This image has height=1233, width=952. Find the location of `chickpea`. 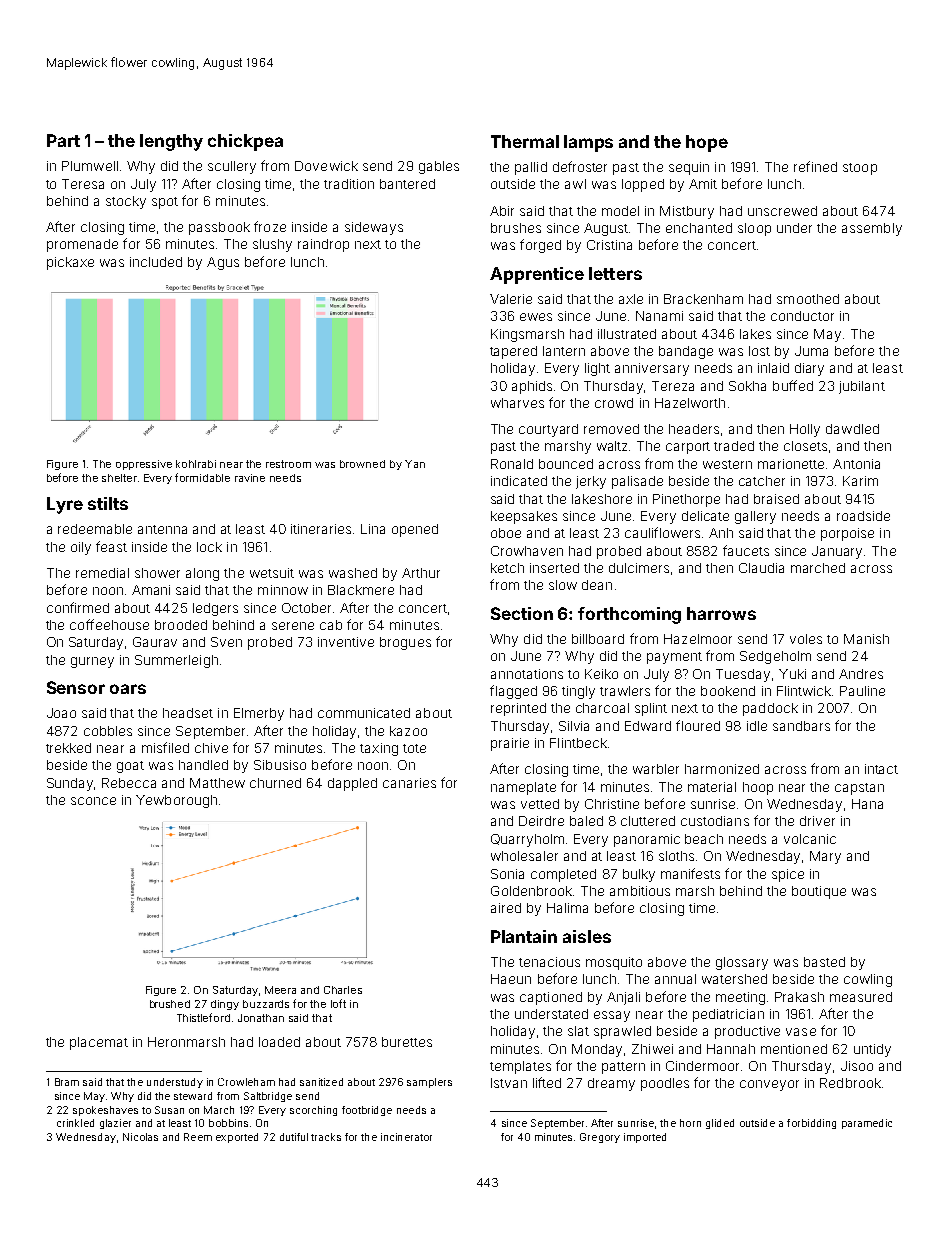

chickpea is located at coordinates (245, 142).
